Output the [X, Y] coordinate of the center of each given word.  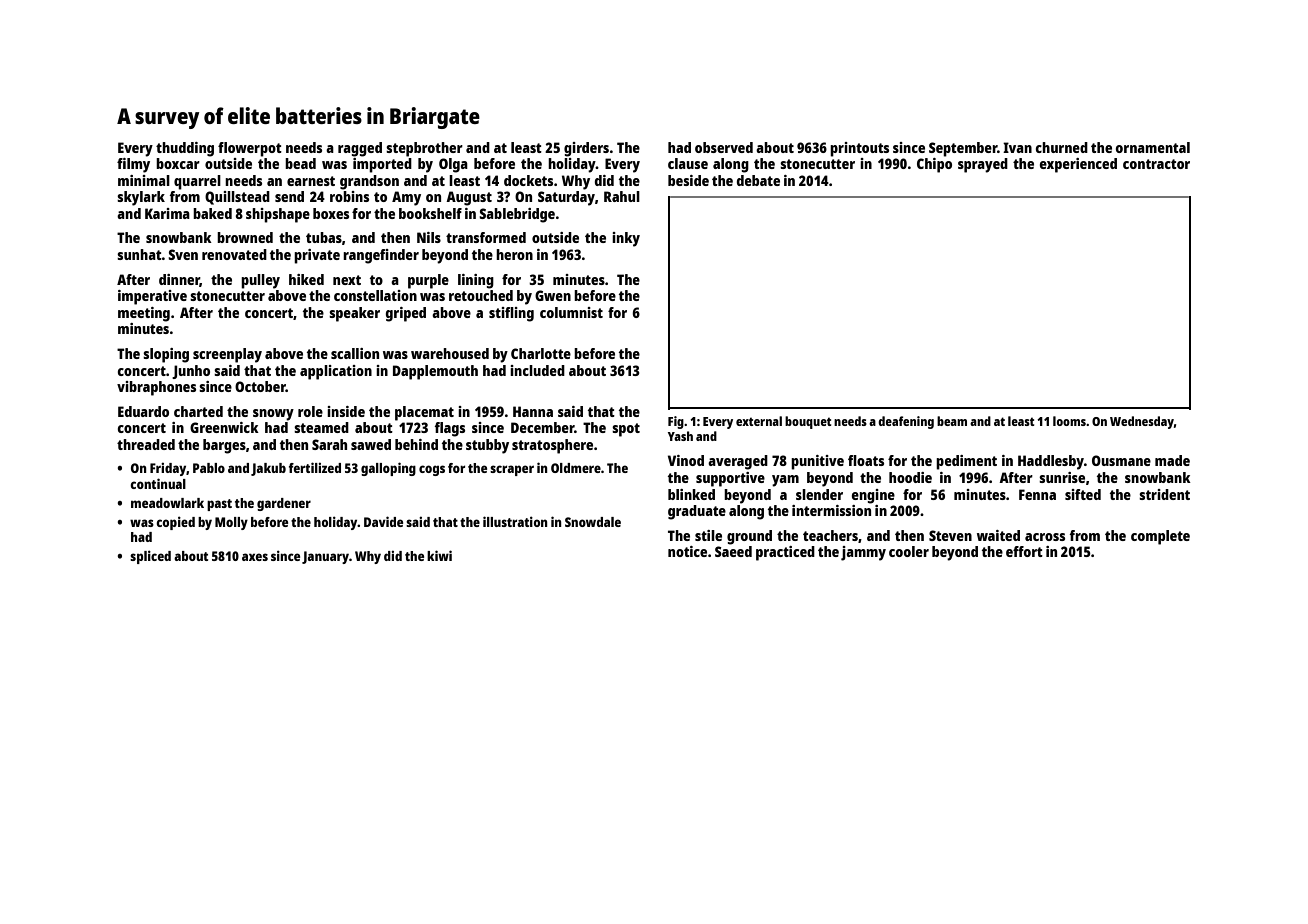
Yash [680, 436]
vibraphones [156, 388]
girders [586, 149]
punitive [817, 462]
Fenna [1037, 494]
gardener [284, 504]
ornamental [1153, 147]
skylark [141, 198]
